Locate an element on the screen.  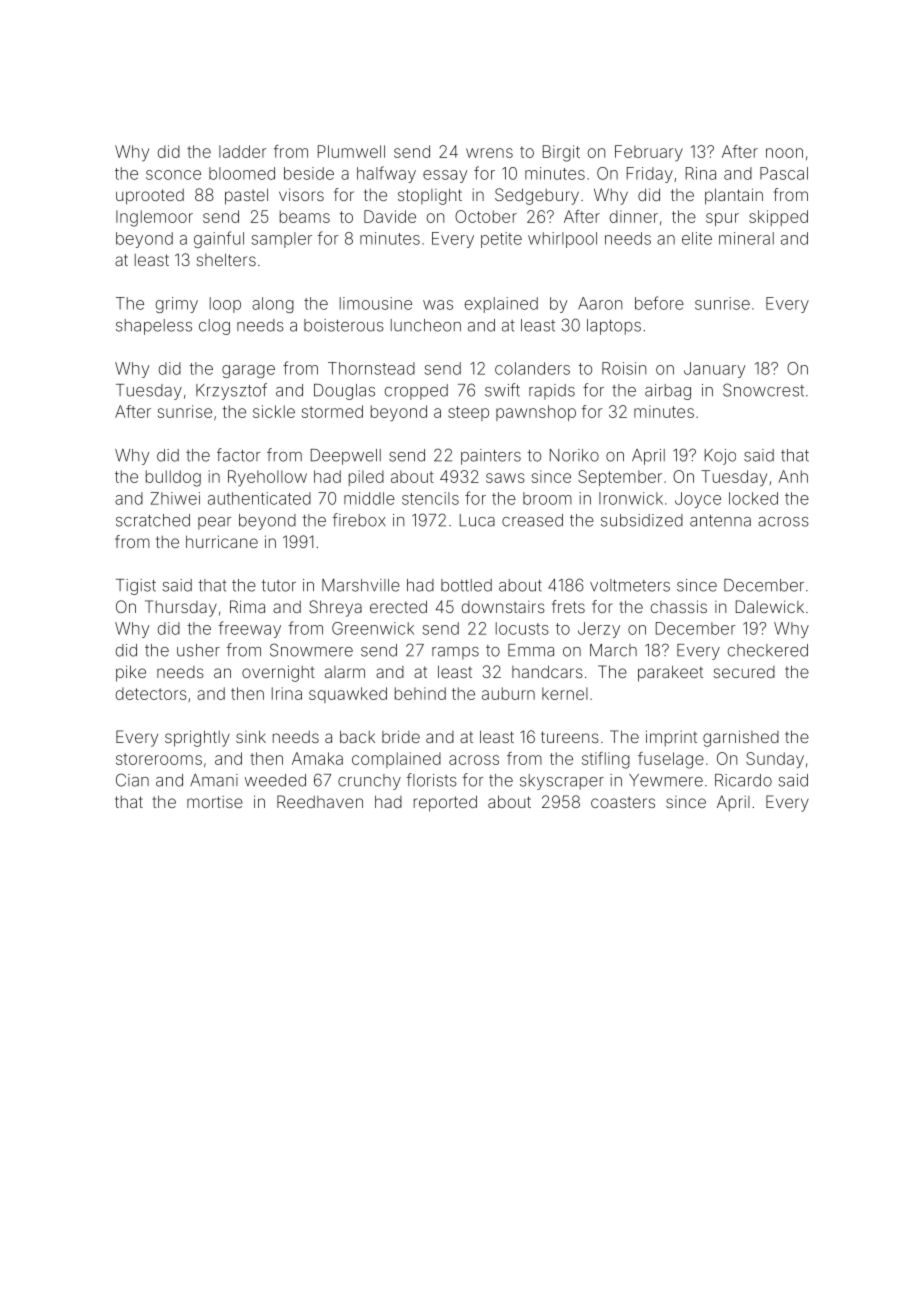
January is located at coordinates (714, 370).
